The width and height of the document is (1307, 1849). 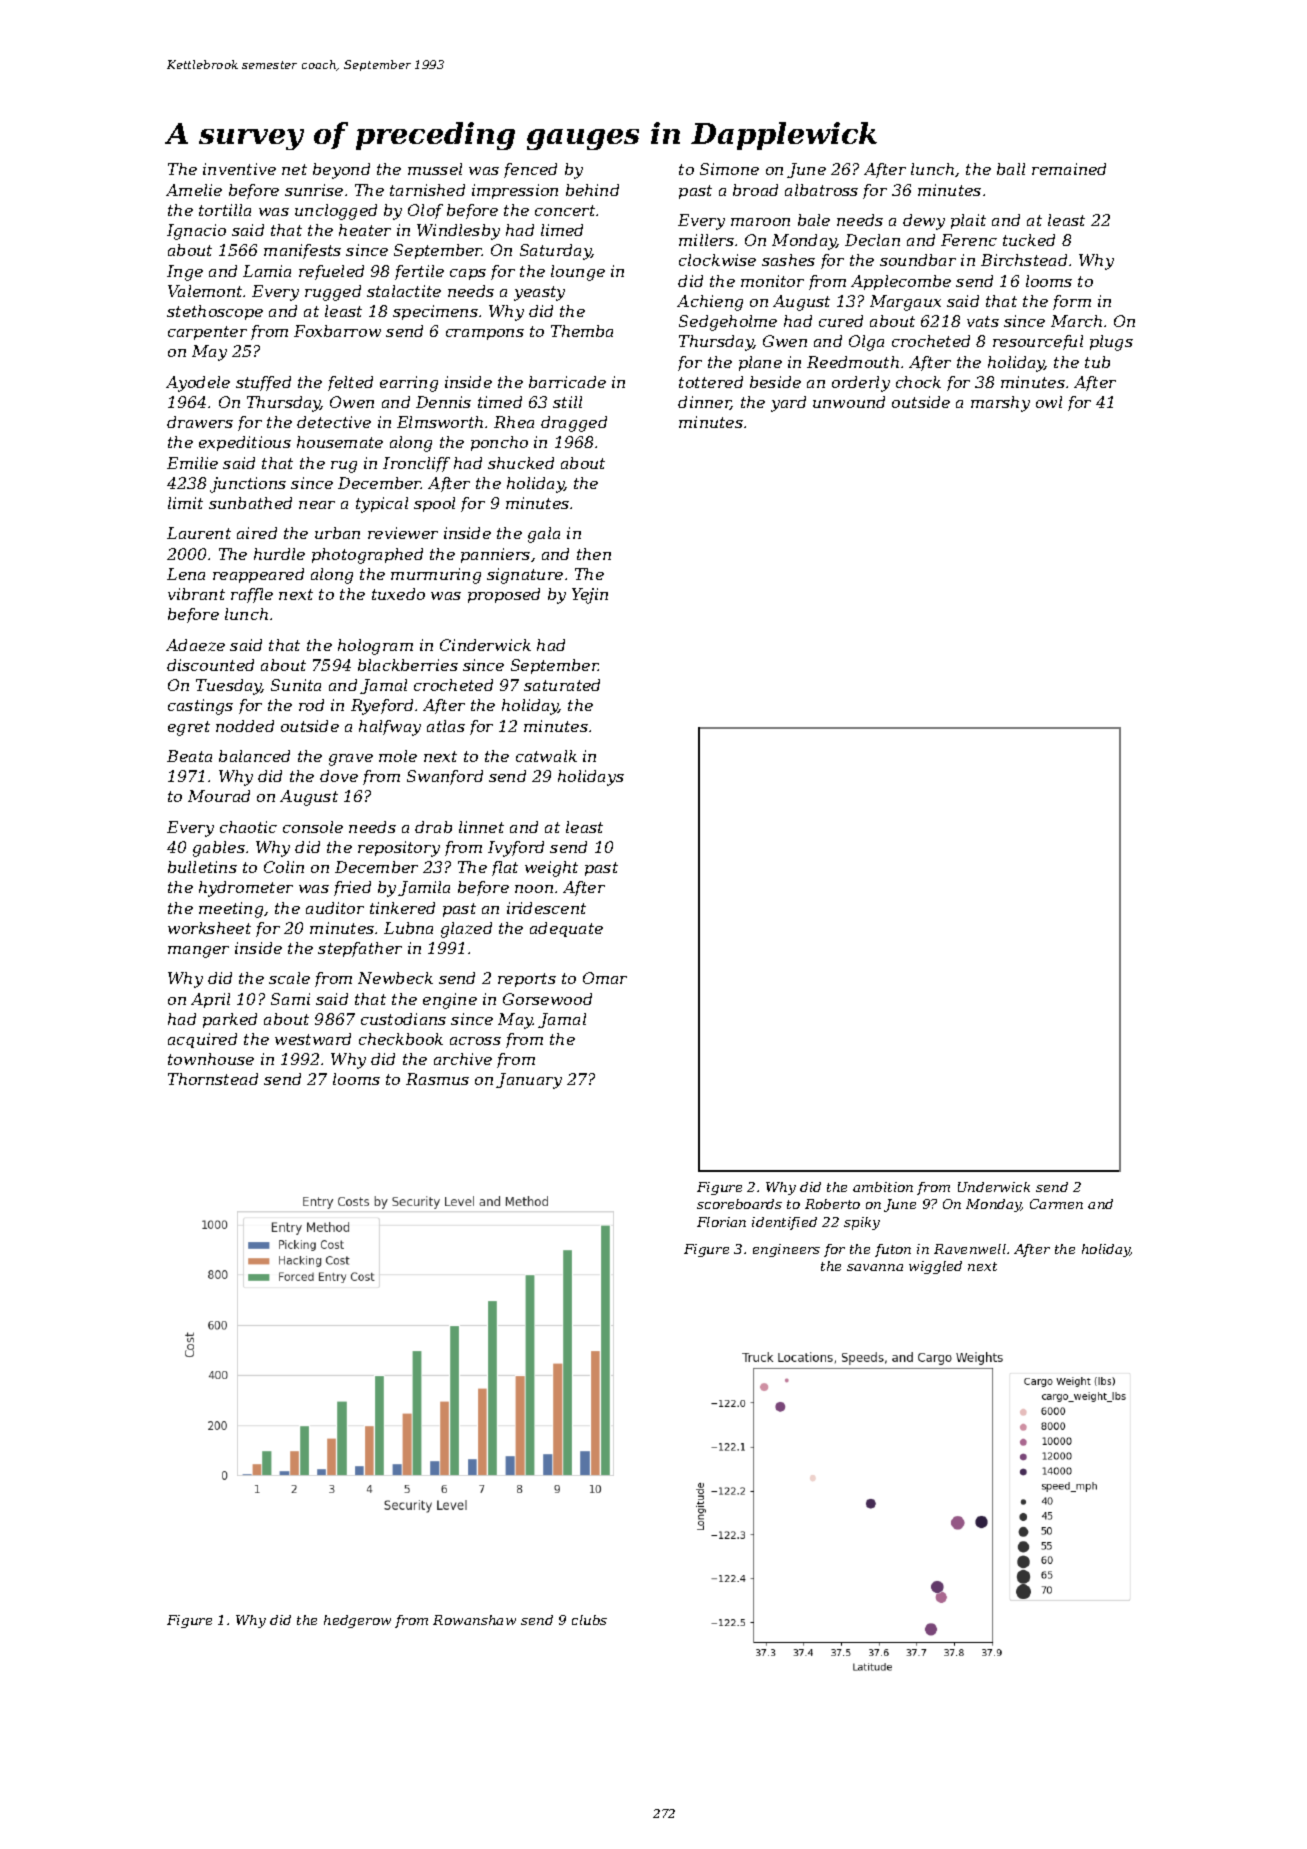 What do you see at coordinates (605, 978) in the document?
I see `Omar` at bounding box center [605, 978].
